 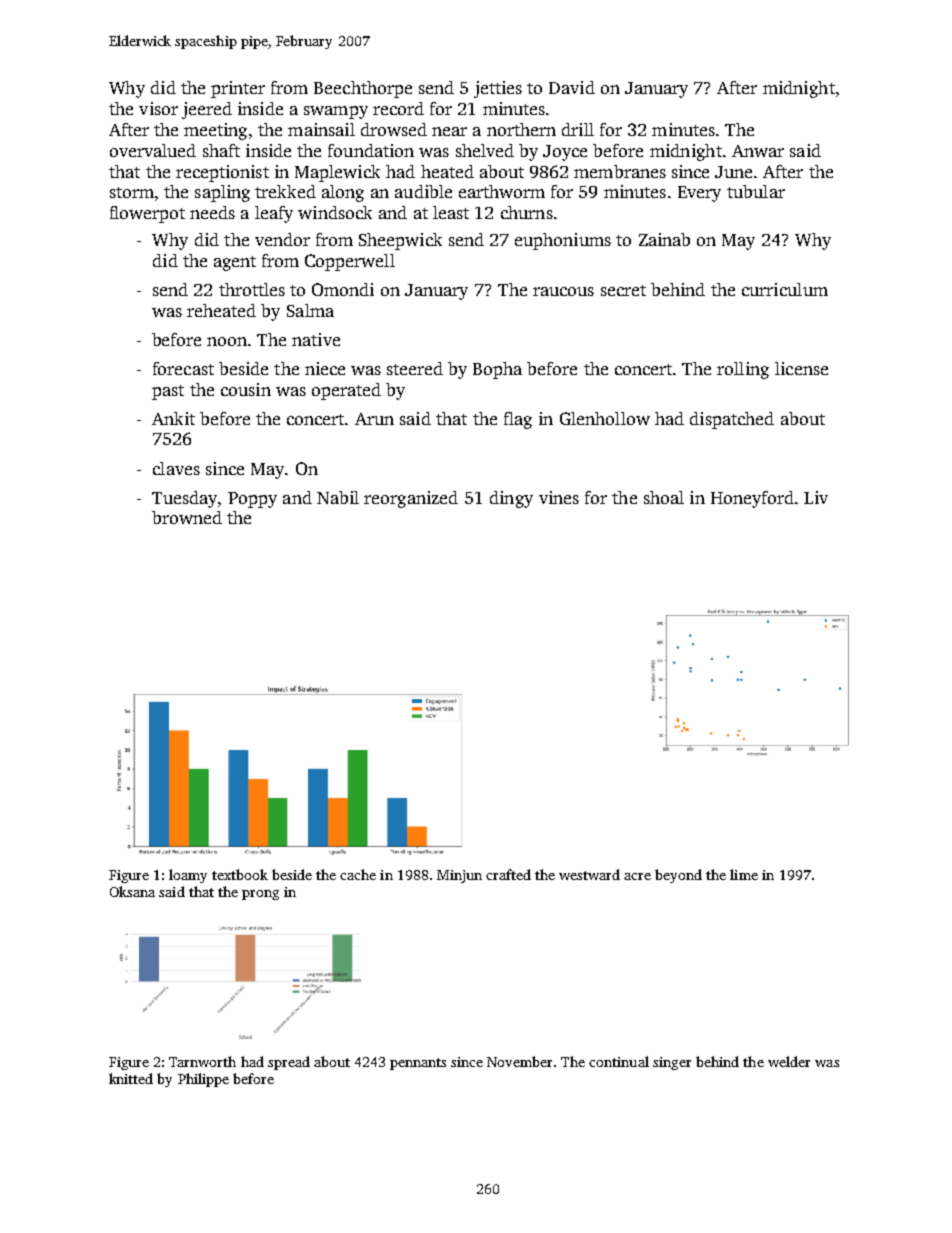 I want to click on Minjun, so click(x=459, y=876).
